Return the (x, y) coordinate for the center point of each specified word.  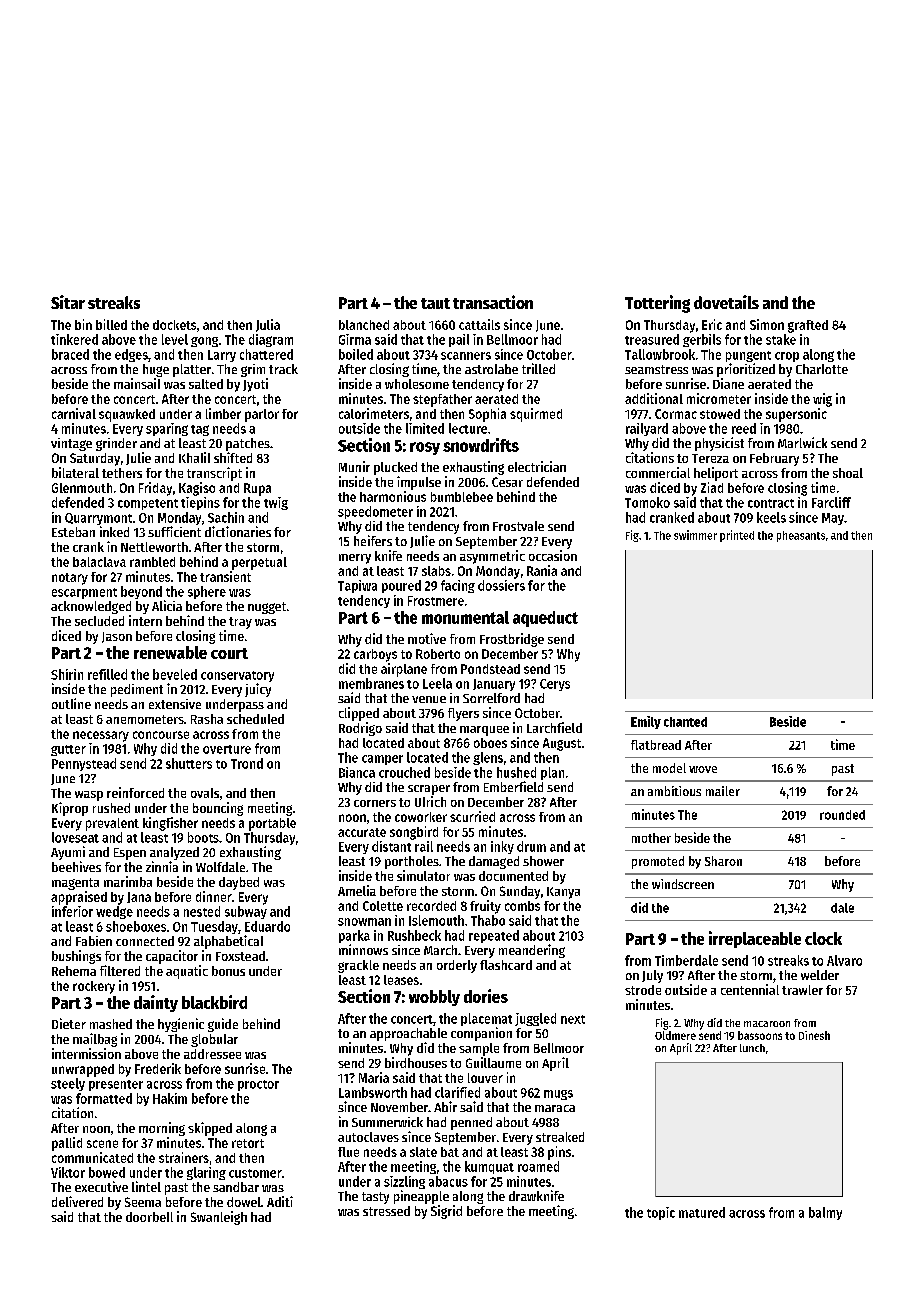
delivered (77, 1201)
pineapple (421, 1197)
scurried (472, 816)
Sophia (487, 415)
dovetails (726, 302)
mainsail (137, 383)
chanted (685, 722)
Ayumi (68, 853)
